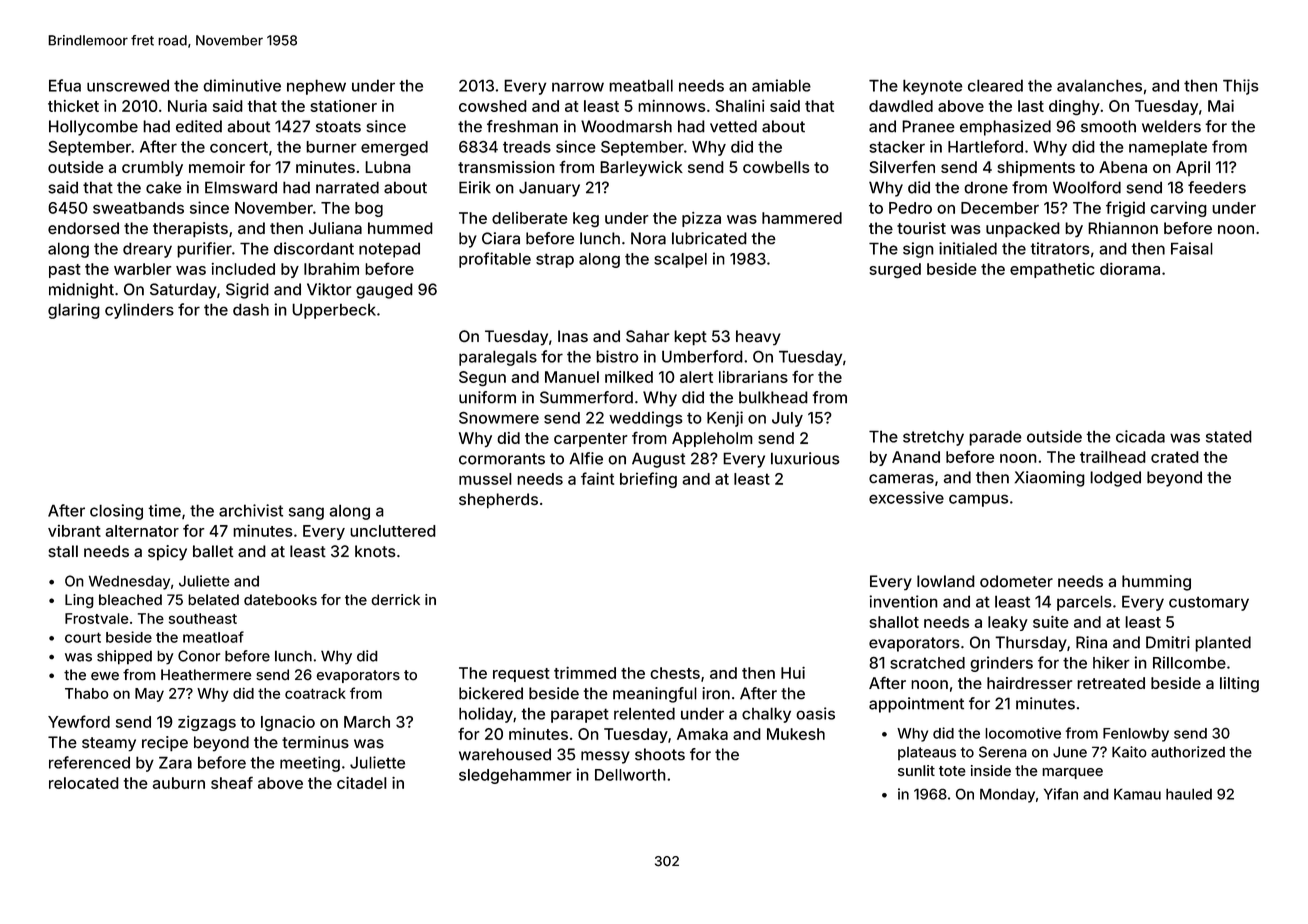 The image size is (1308, 924). What do you see at coordinates (152, 168) in the screenshot?
I see `crumbly` at bounding box center [152, 168].
